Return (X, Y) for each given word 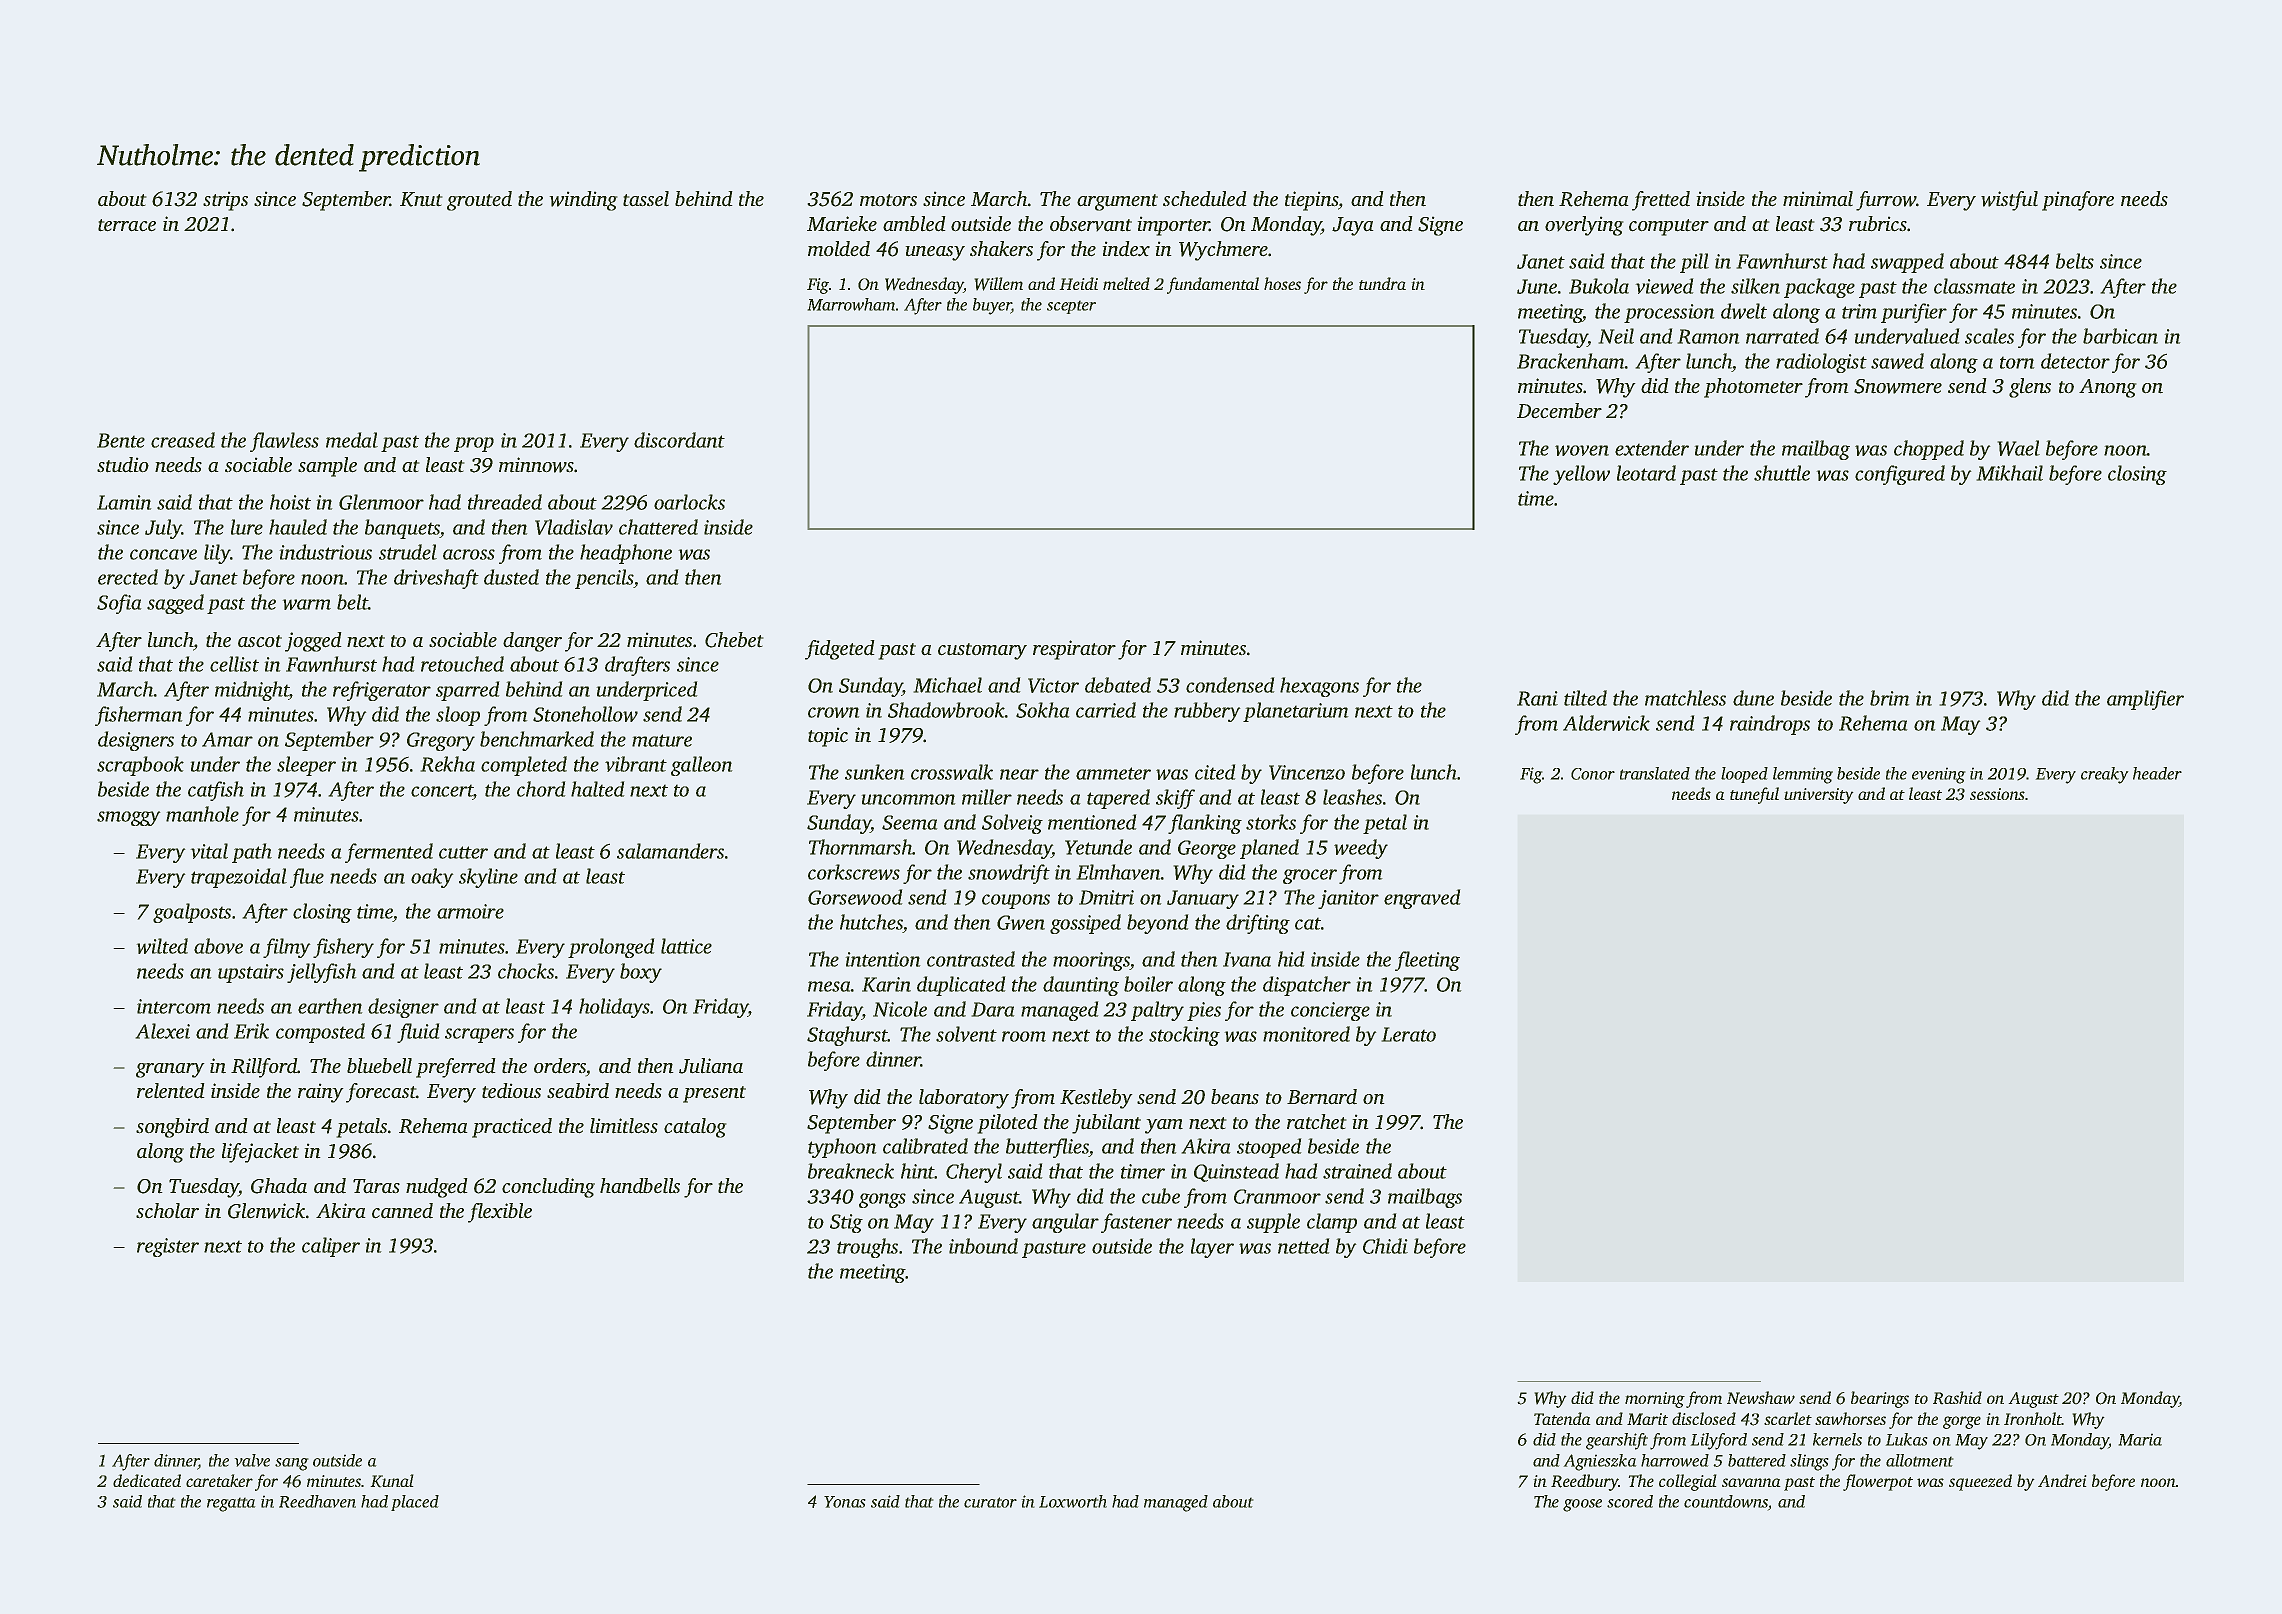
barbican (2120, 336)
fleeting (1427, 961)
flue (307, 878)
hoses (1282, 283)
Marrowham (851, 304)
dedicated (147, 1480)
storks (1271, 822)
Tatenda (1562, 1418)
